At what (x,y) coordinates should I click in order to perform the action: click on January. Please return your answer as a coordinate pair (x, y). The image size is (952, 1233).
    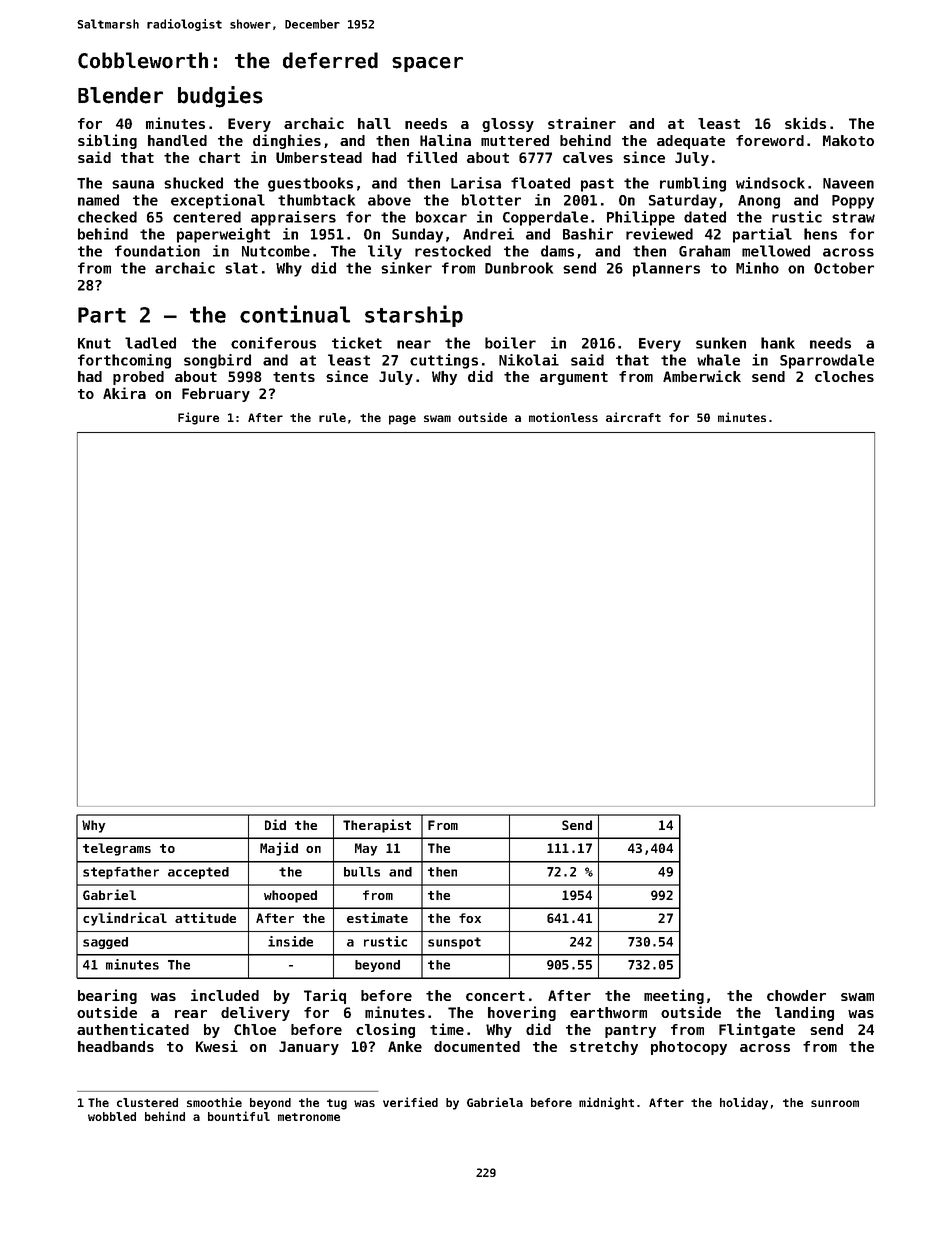
    Looking at the image, I should click on (309, 1048).
